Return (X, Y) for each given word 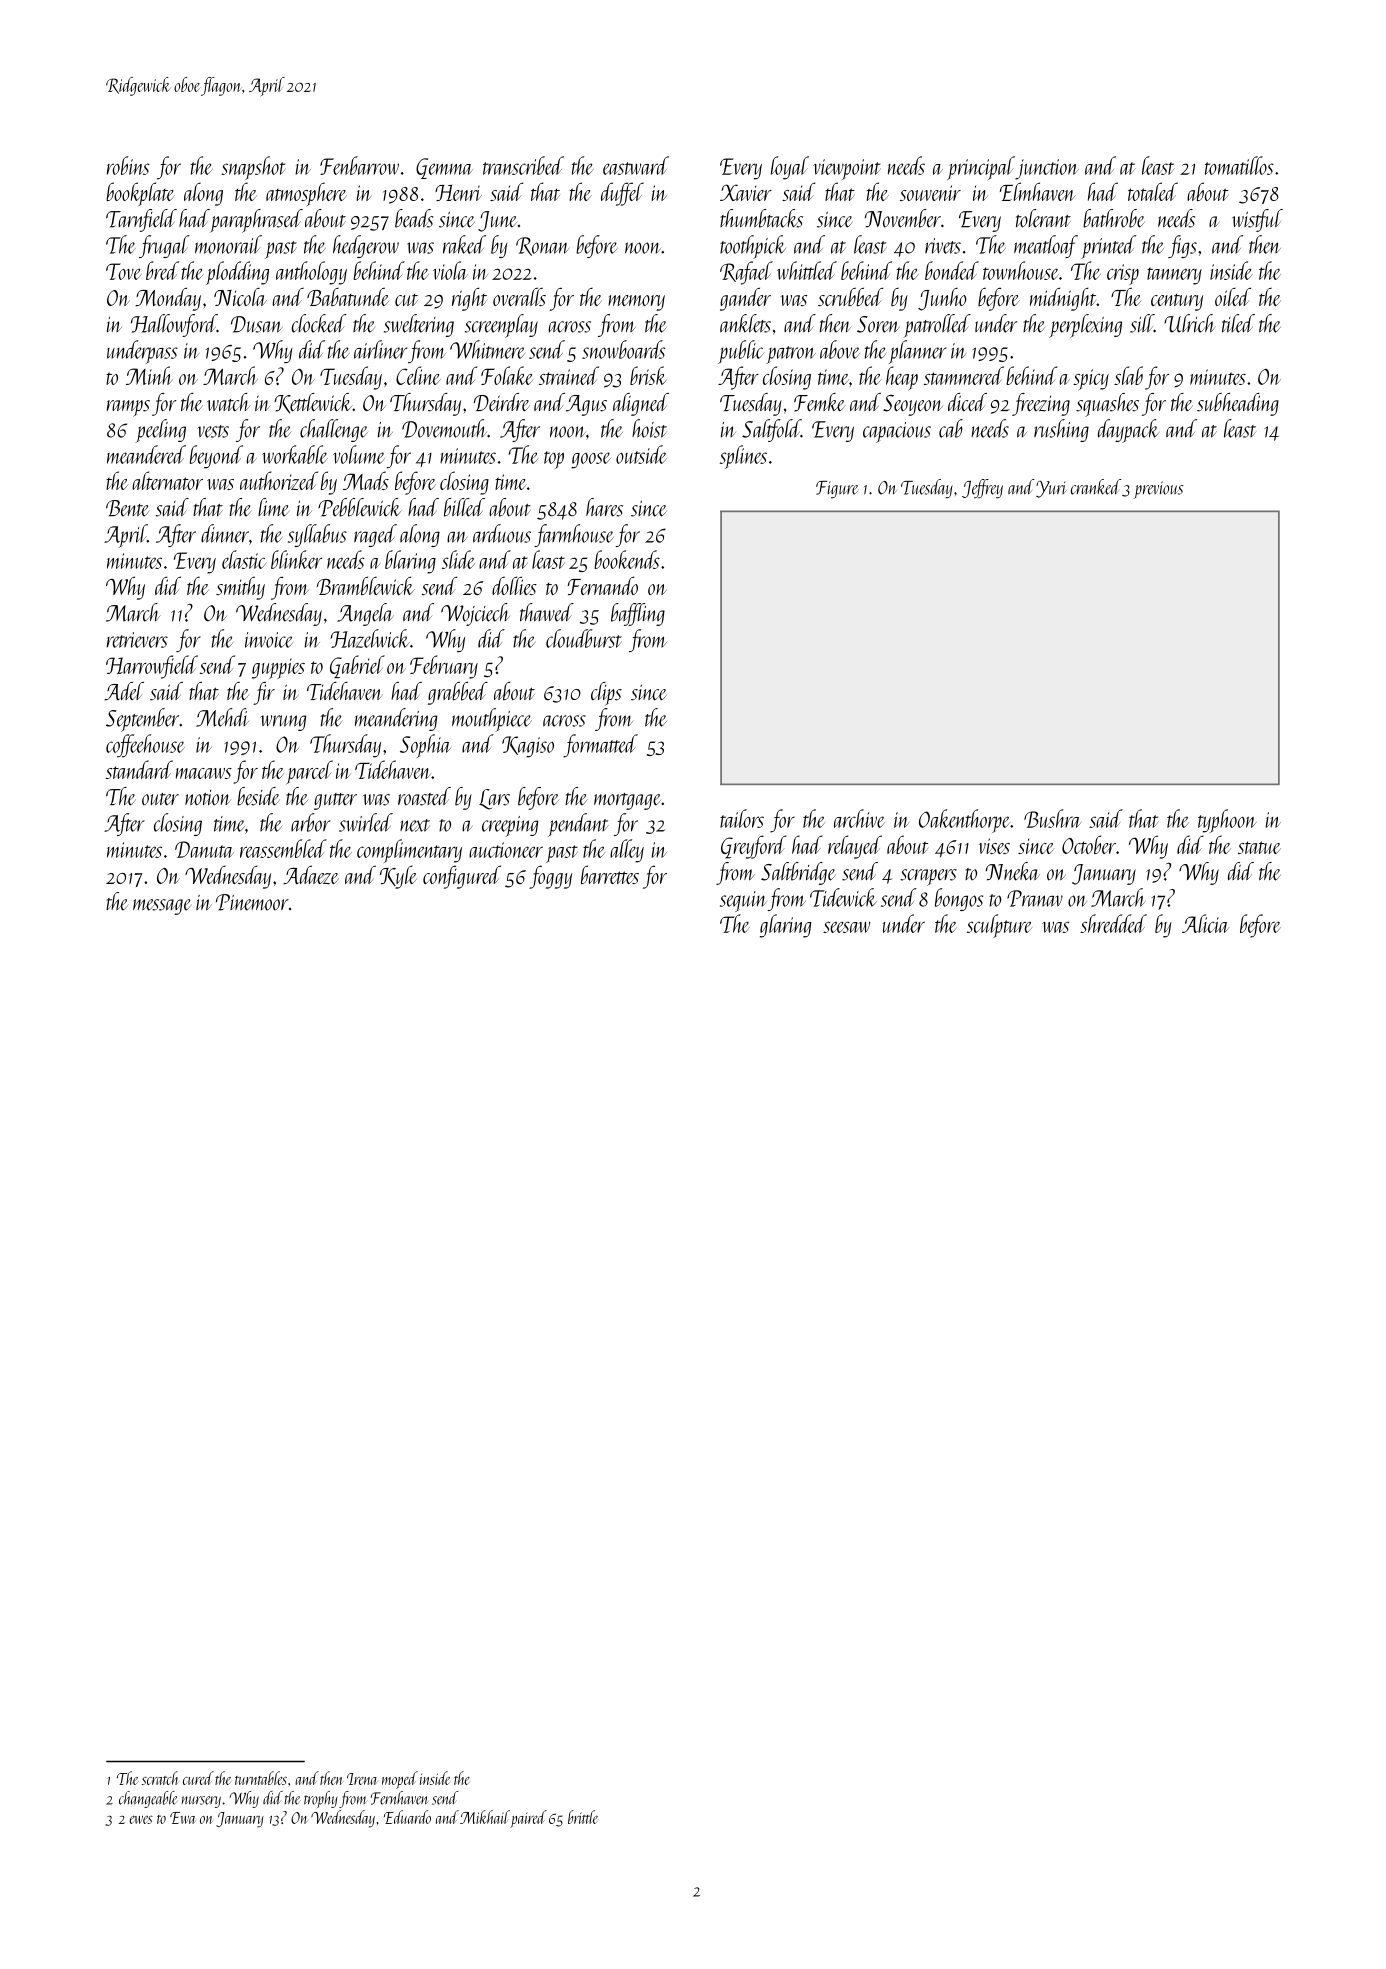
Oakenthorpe (964, 821)
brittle (583, 1817)
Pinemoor (252, 902)
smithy (240, 588)
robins (128, 165)
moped (400, 1780)
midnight (1063, 299)
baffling (638, 614)
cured (198, 1778)
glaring (786, 926)
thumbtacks (761, 218)
